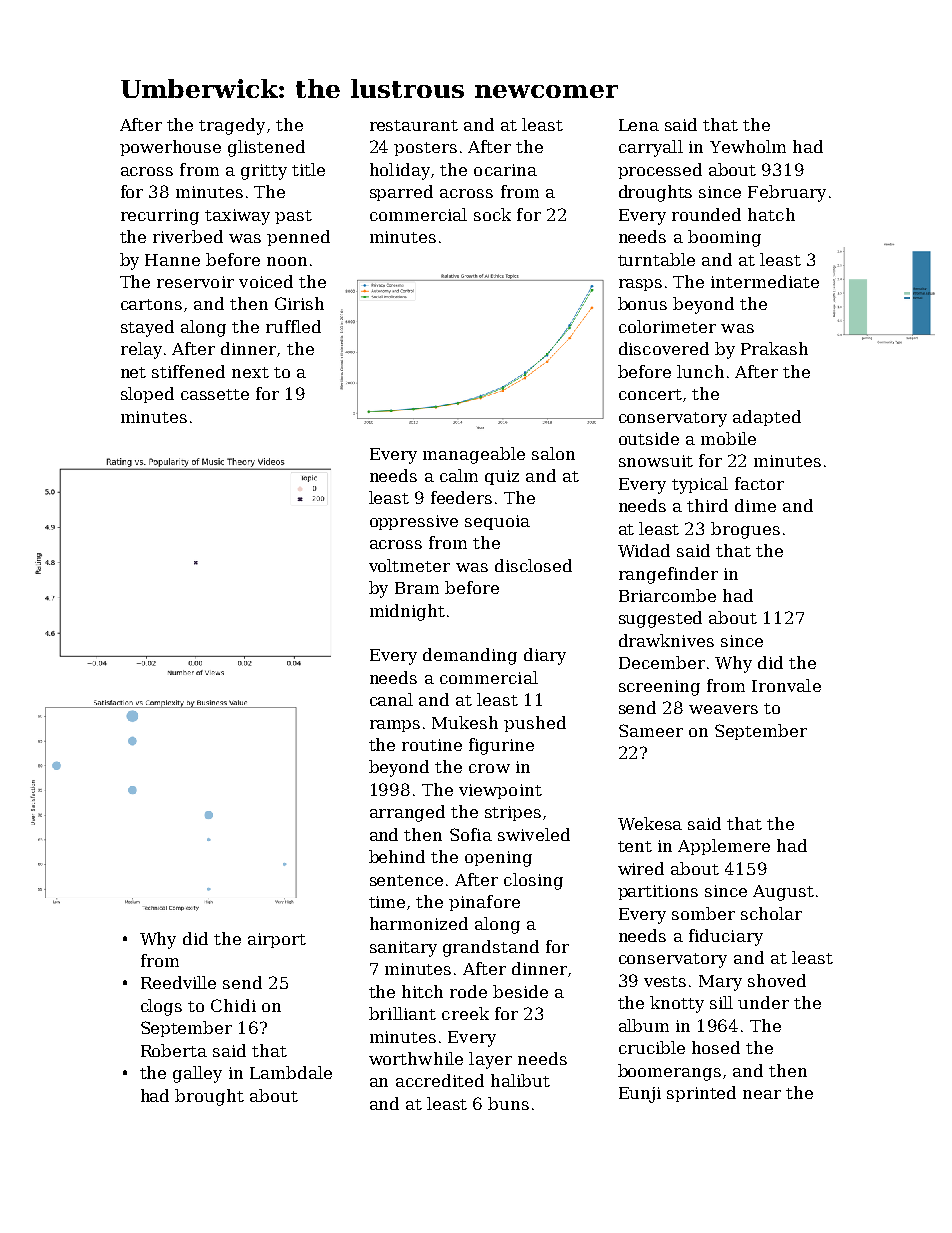 The image size is (952, 1233). Describe the element at coordinates (232, 126) in the screenshot. I see `tragedy` at that location.
